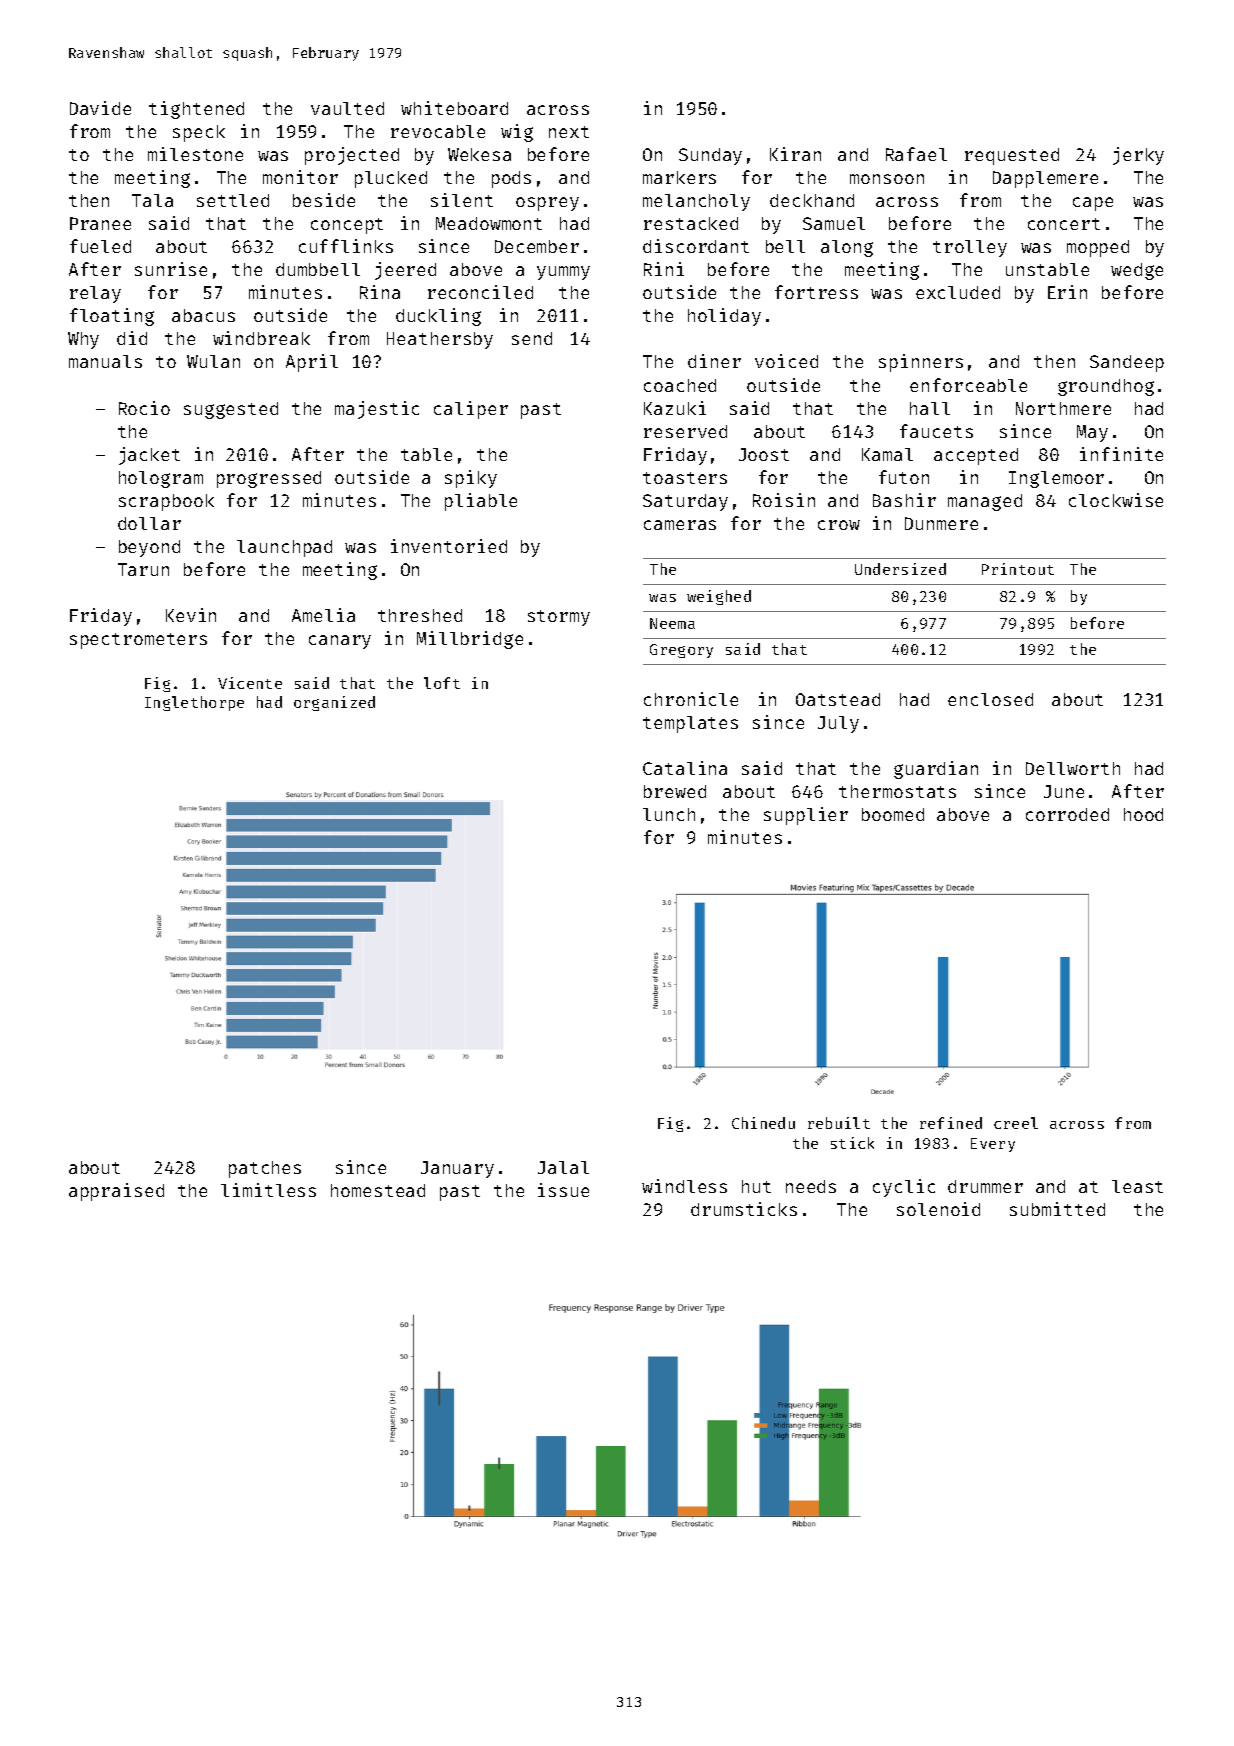 This image has width=1234, height=1746. I want to click on yummy, so click(563, 273).
